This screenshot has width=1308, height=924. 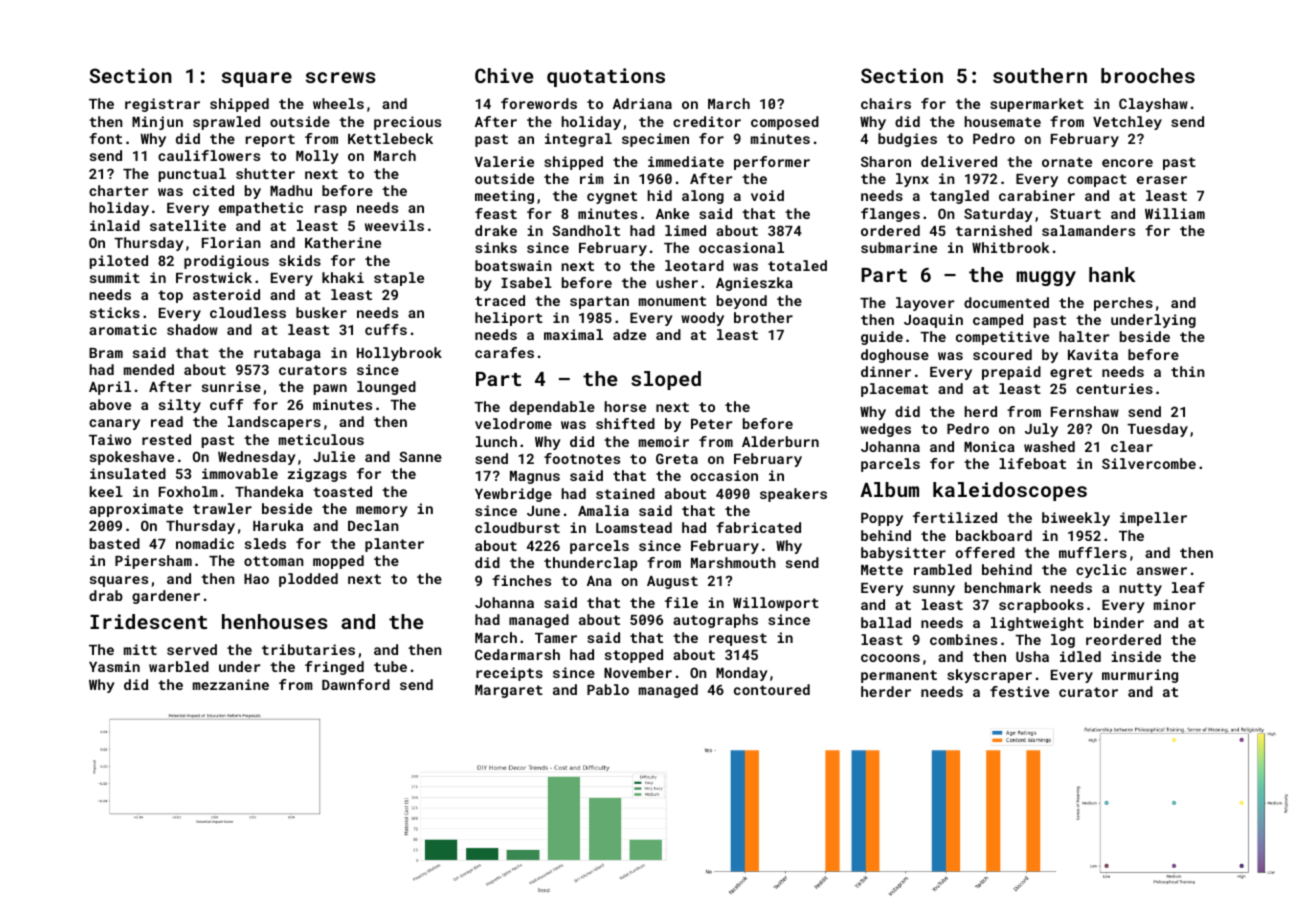 I want to click on shifted, so click(x=625, y=423).
